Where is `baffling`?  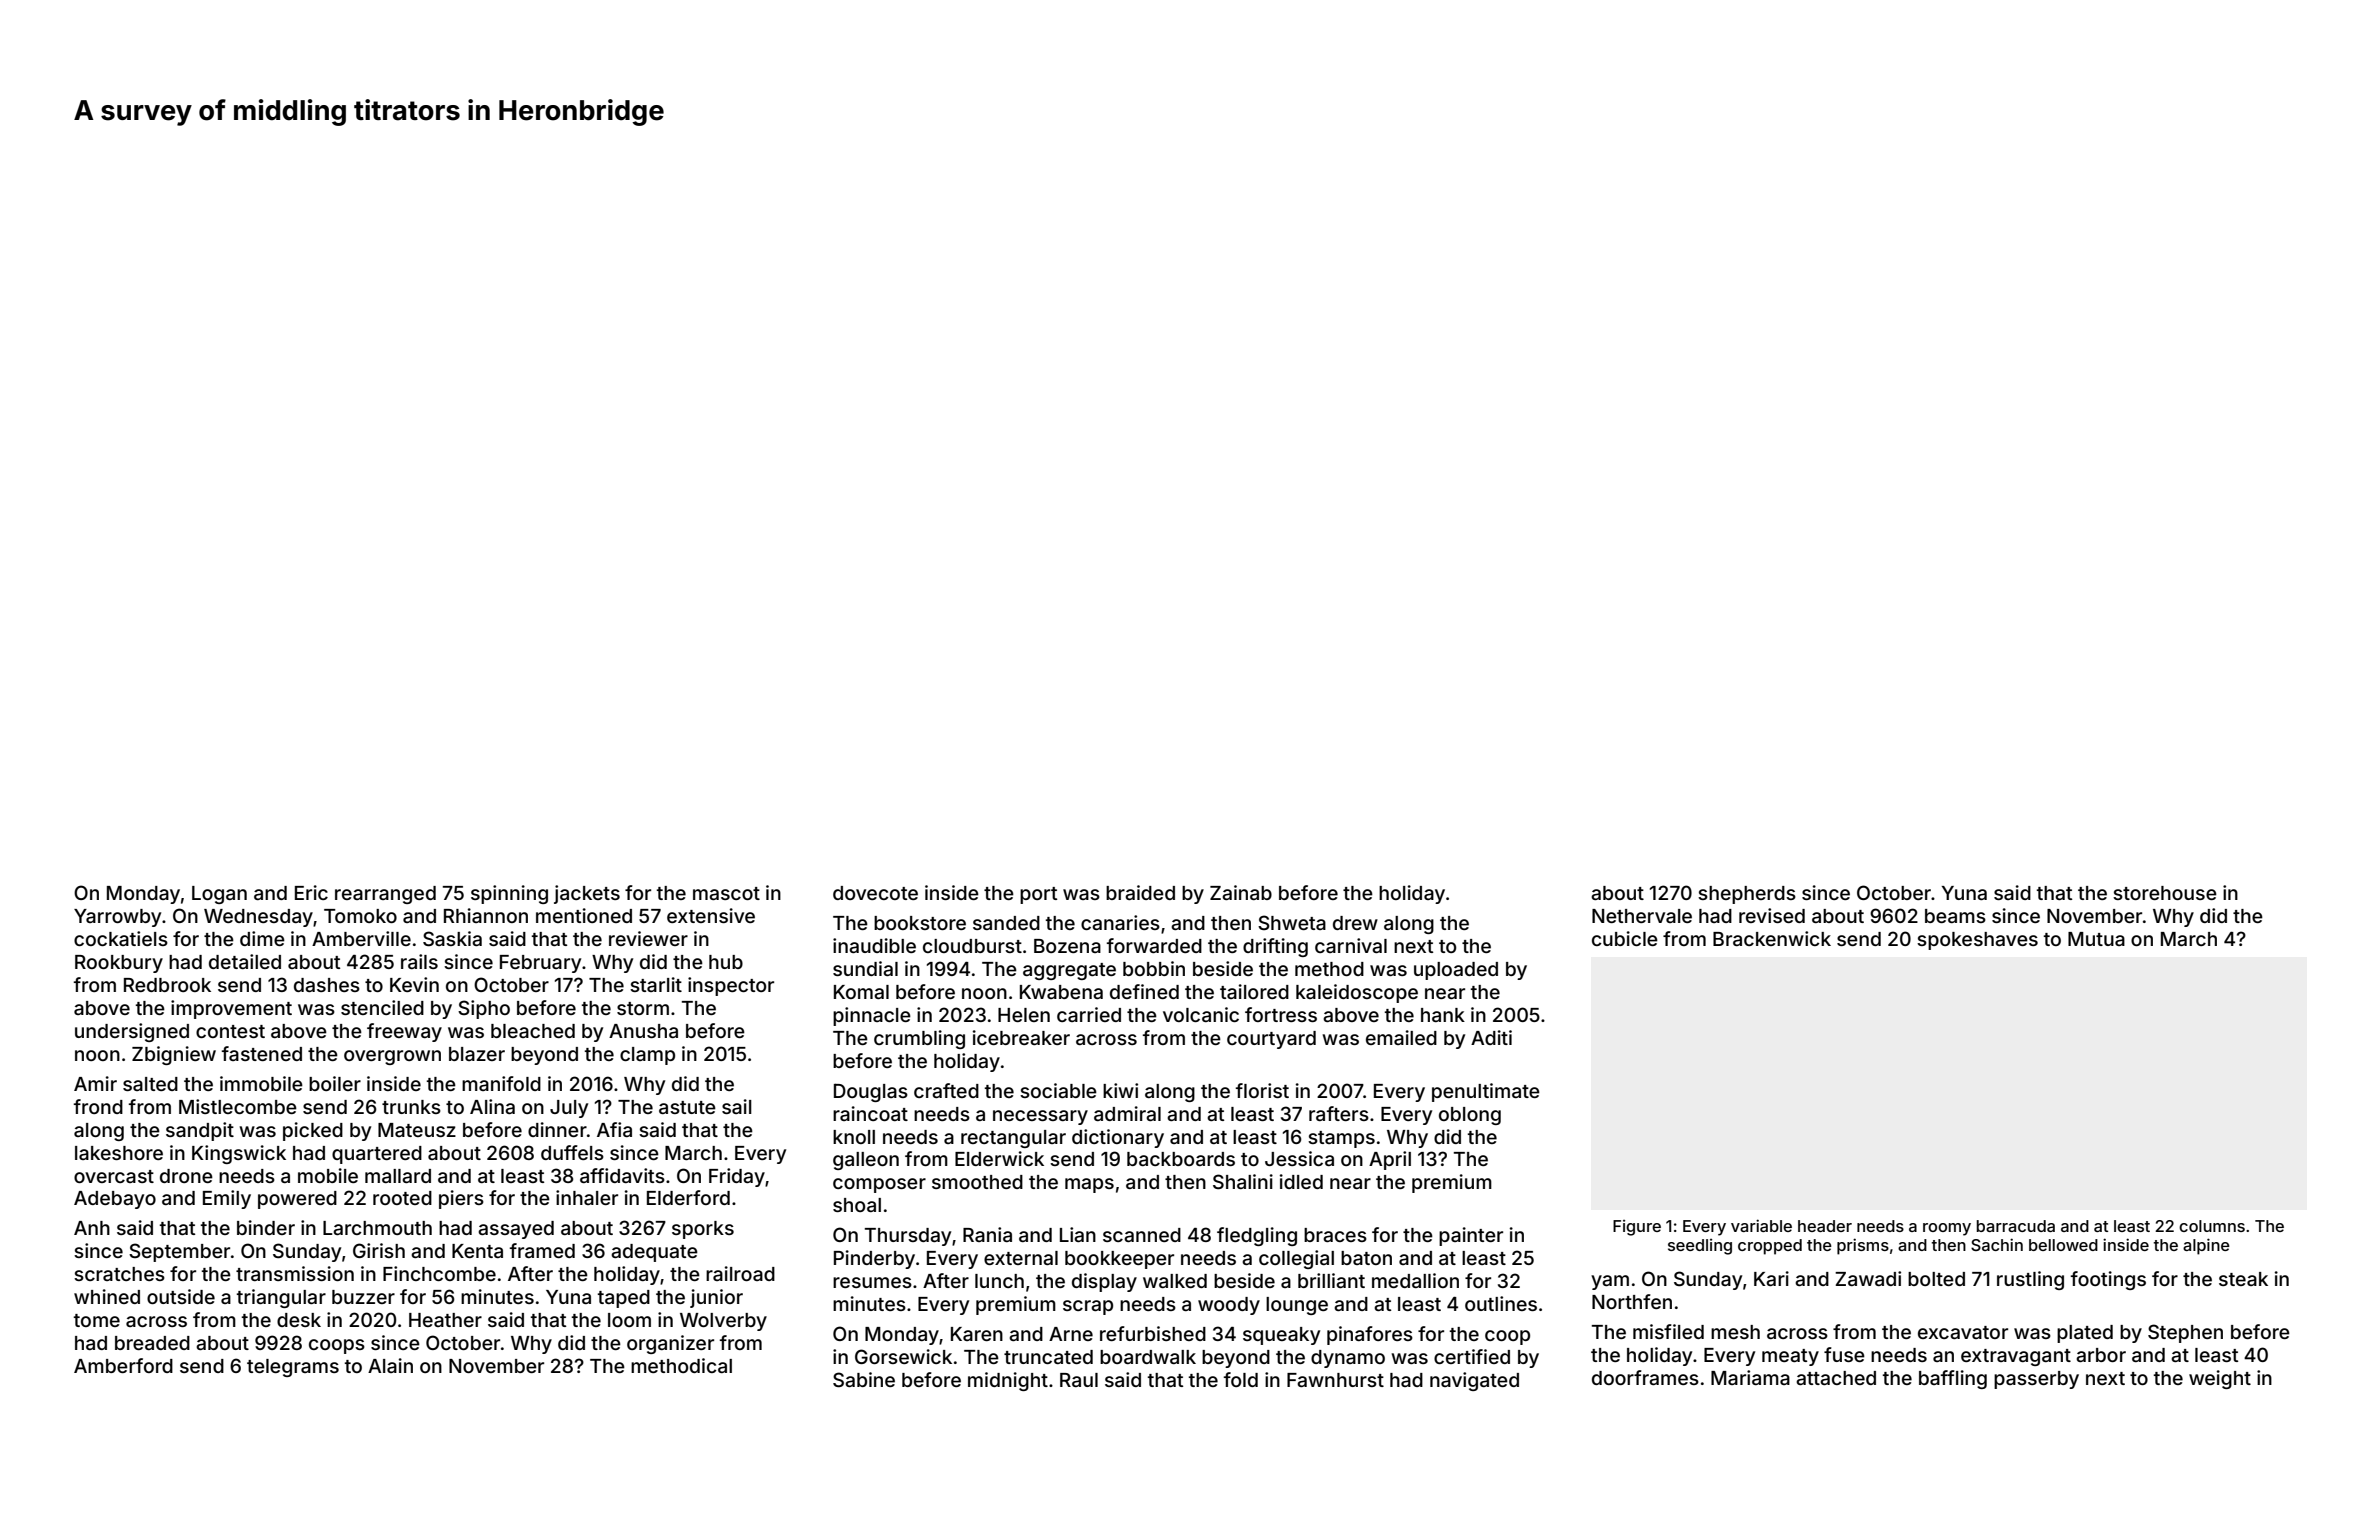
baffling is located at coordinates (1953, 1379).
